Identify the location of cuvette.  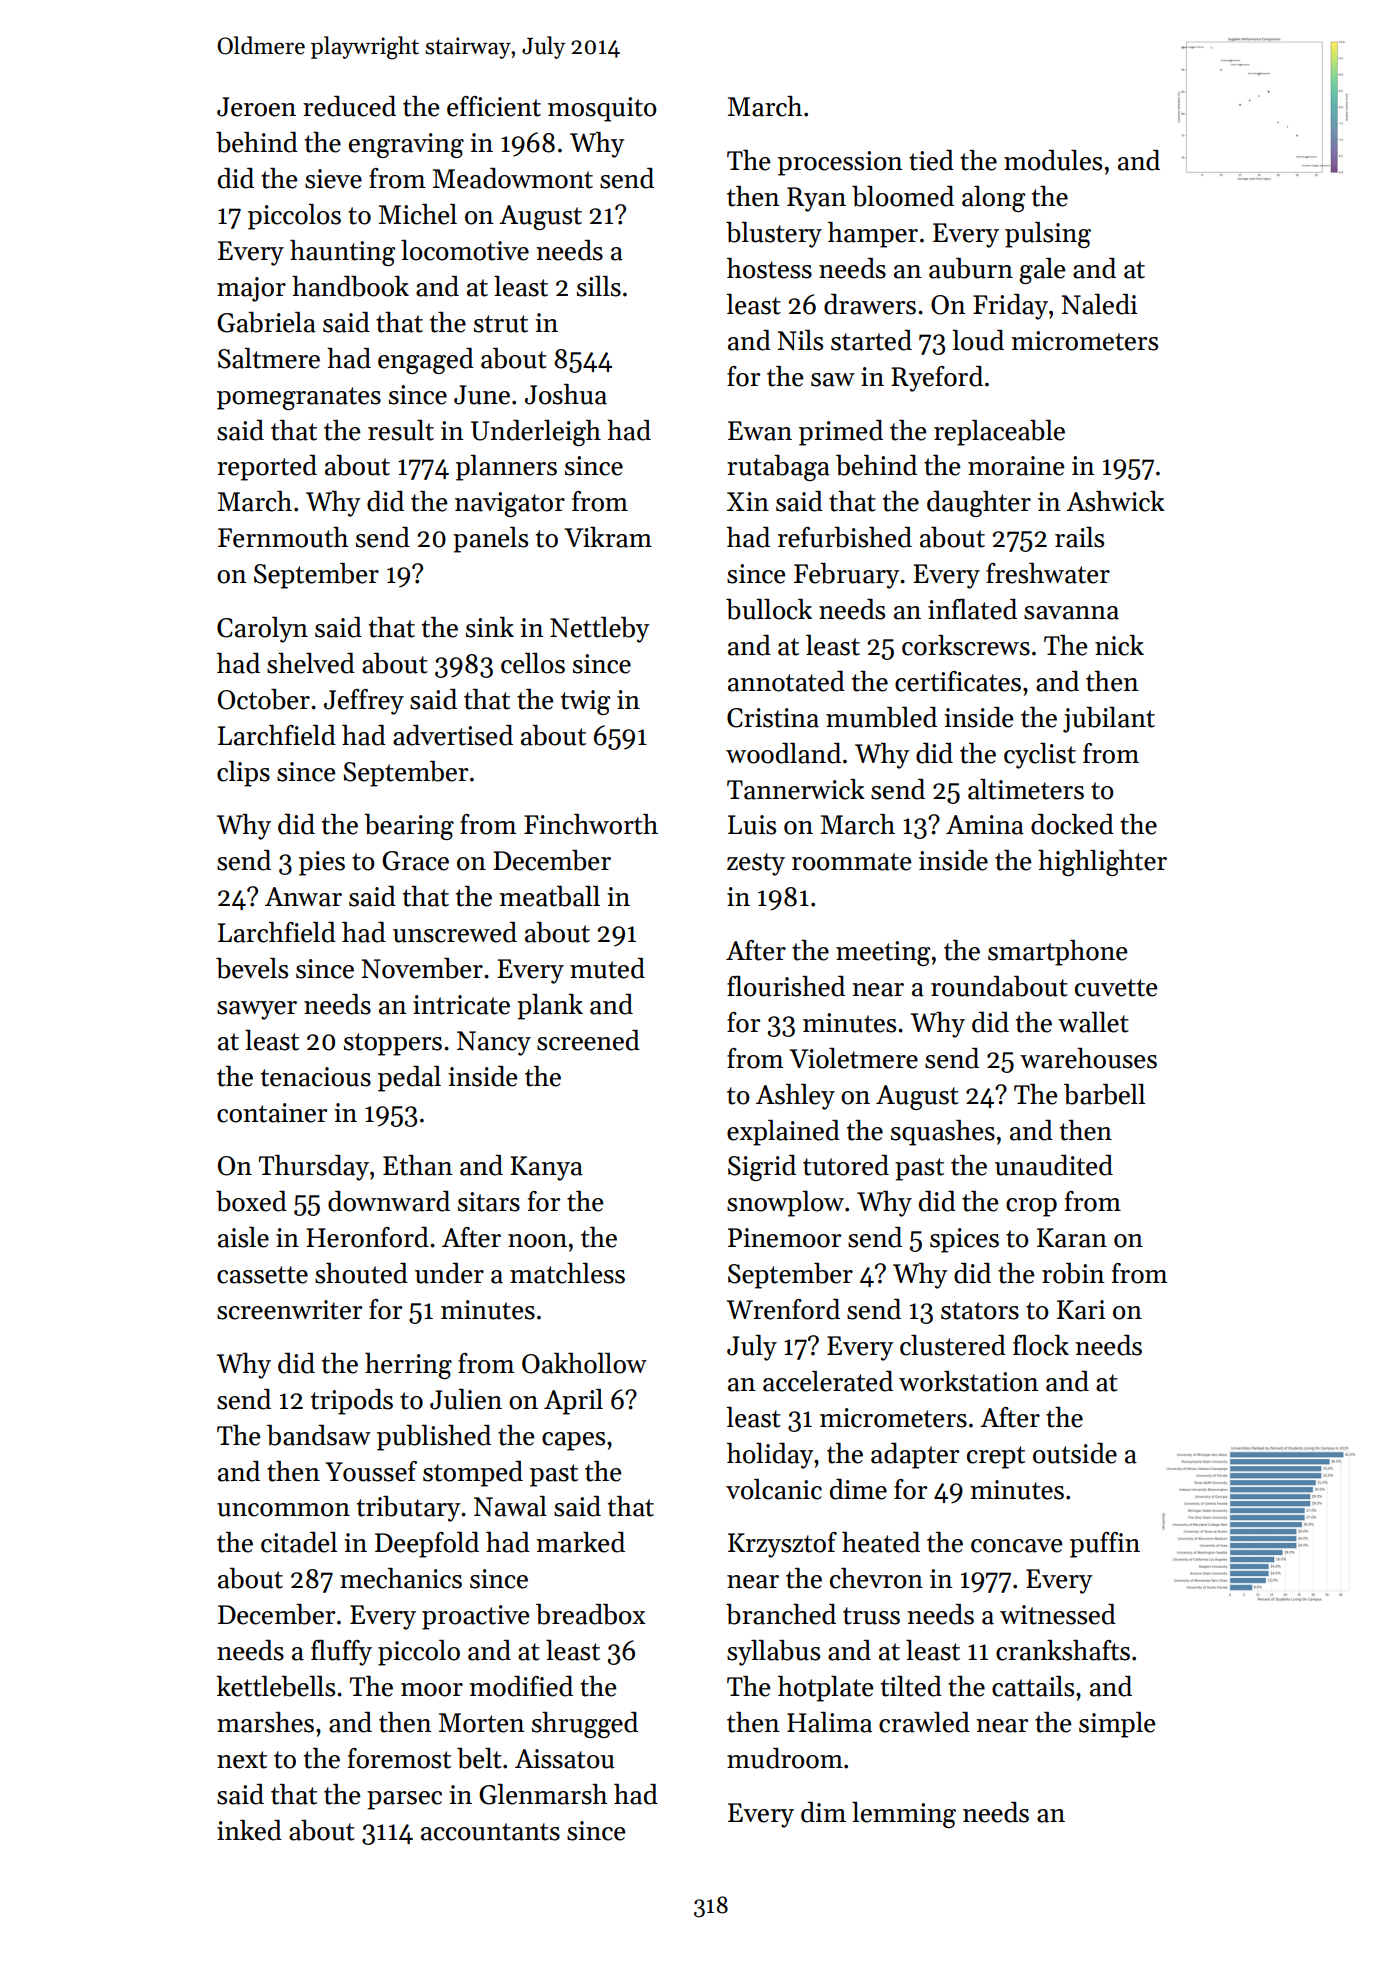
(1116, 988).
